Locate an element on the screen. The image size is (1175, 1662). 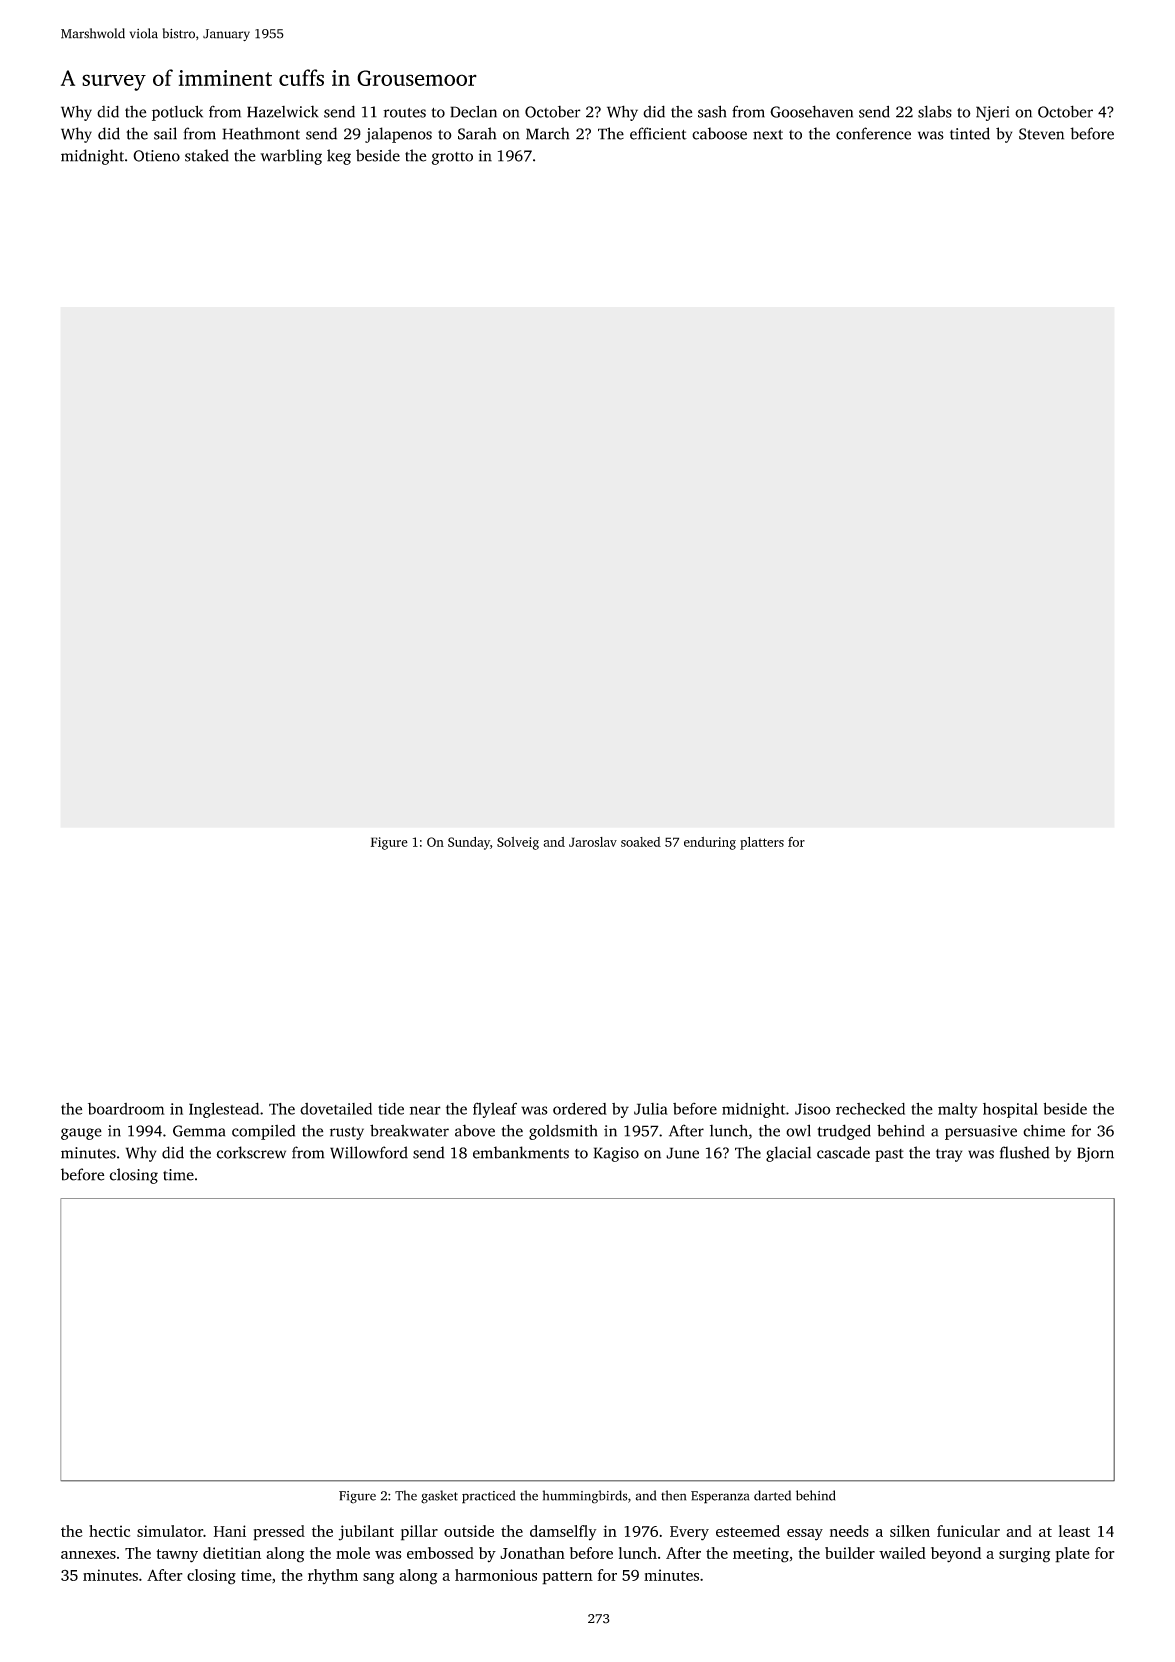
potluck is located at coordinates (177, 113).
